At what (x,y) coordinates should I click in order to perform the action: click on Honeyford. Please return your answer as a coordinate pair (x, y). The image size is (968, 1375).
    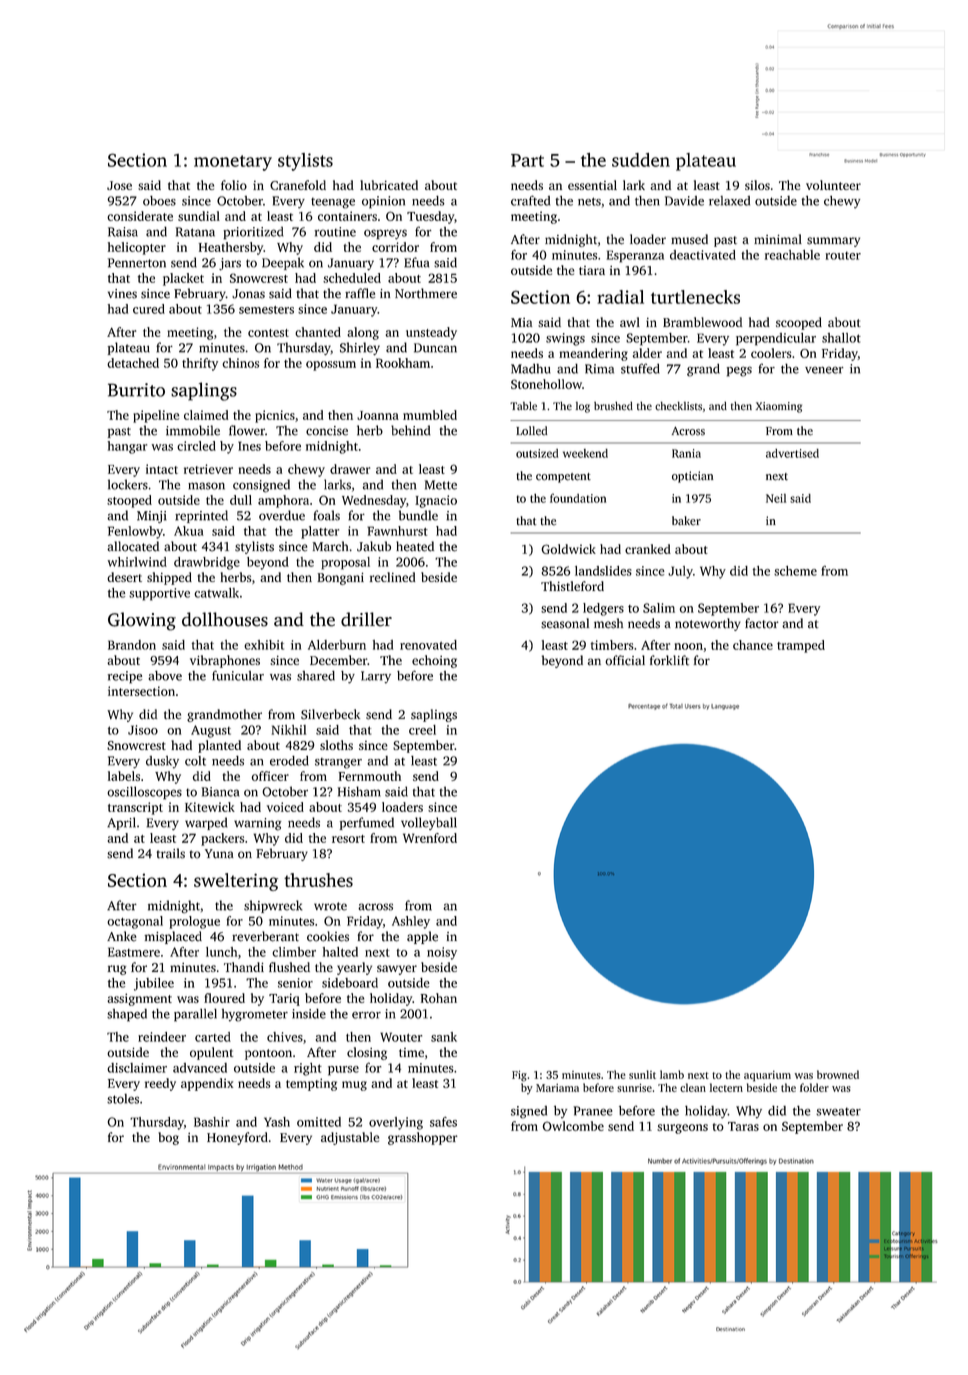
    Looking at the image, I should click on (237, 1138).
